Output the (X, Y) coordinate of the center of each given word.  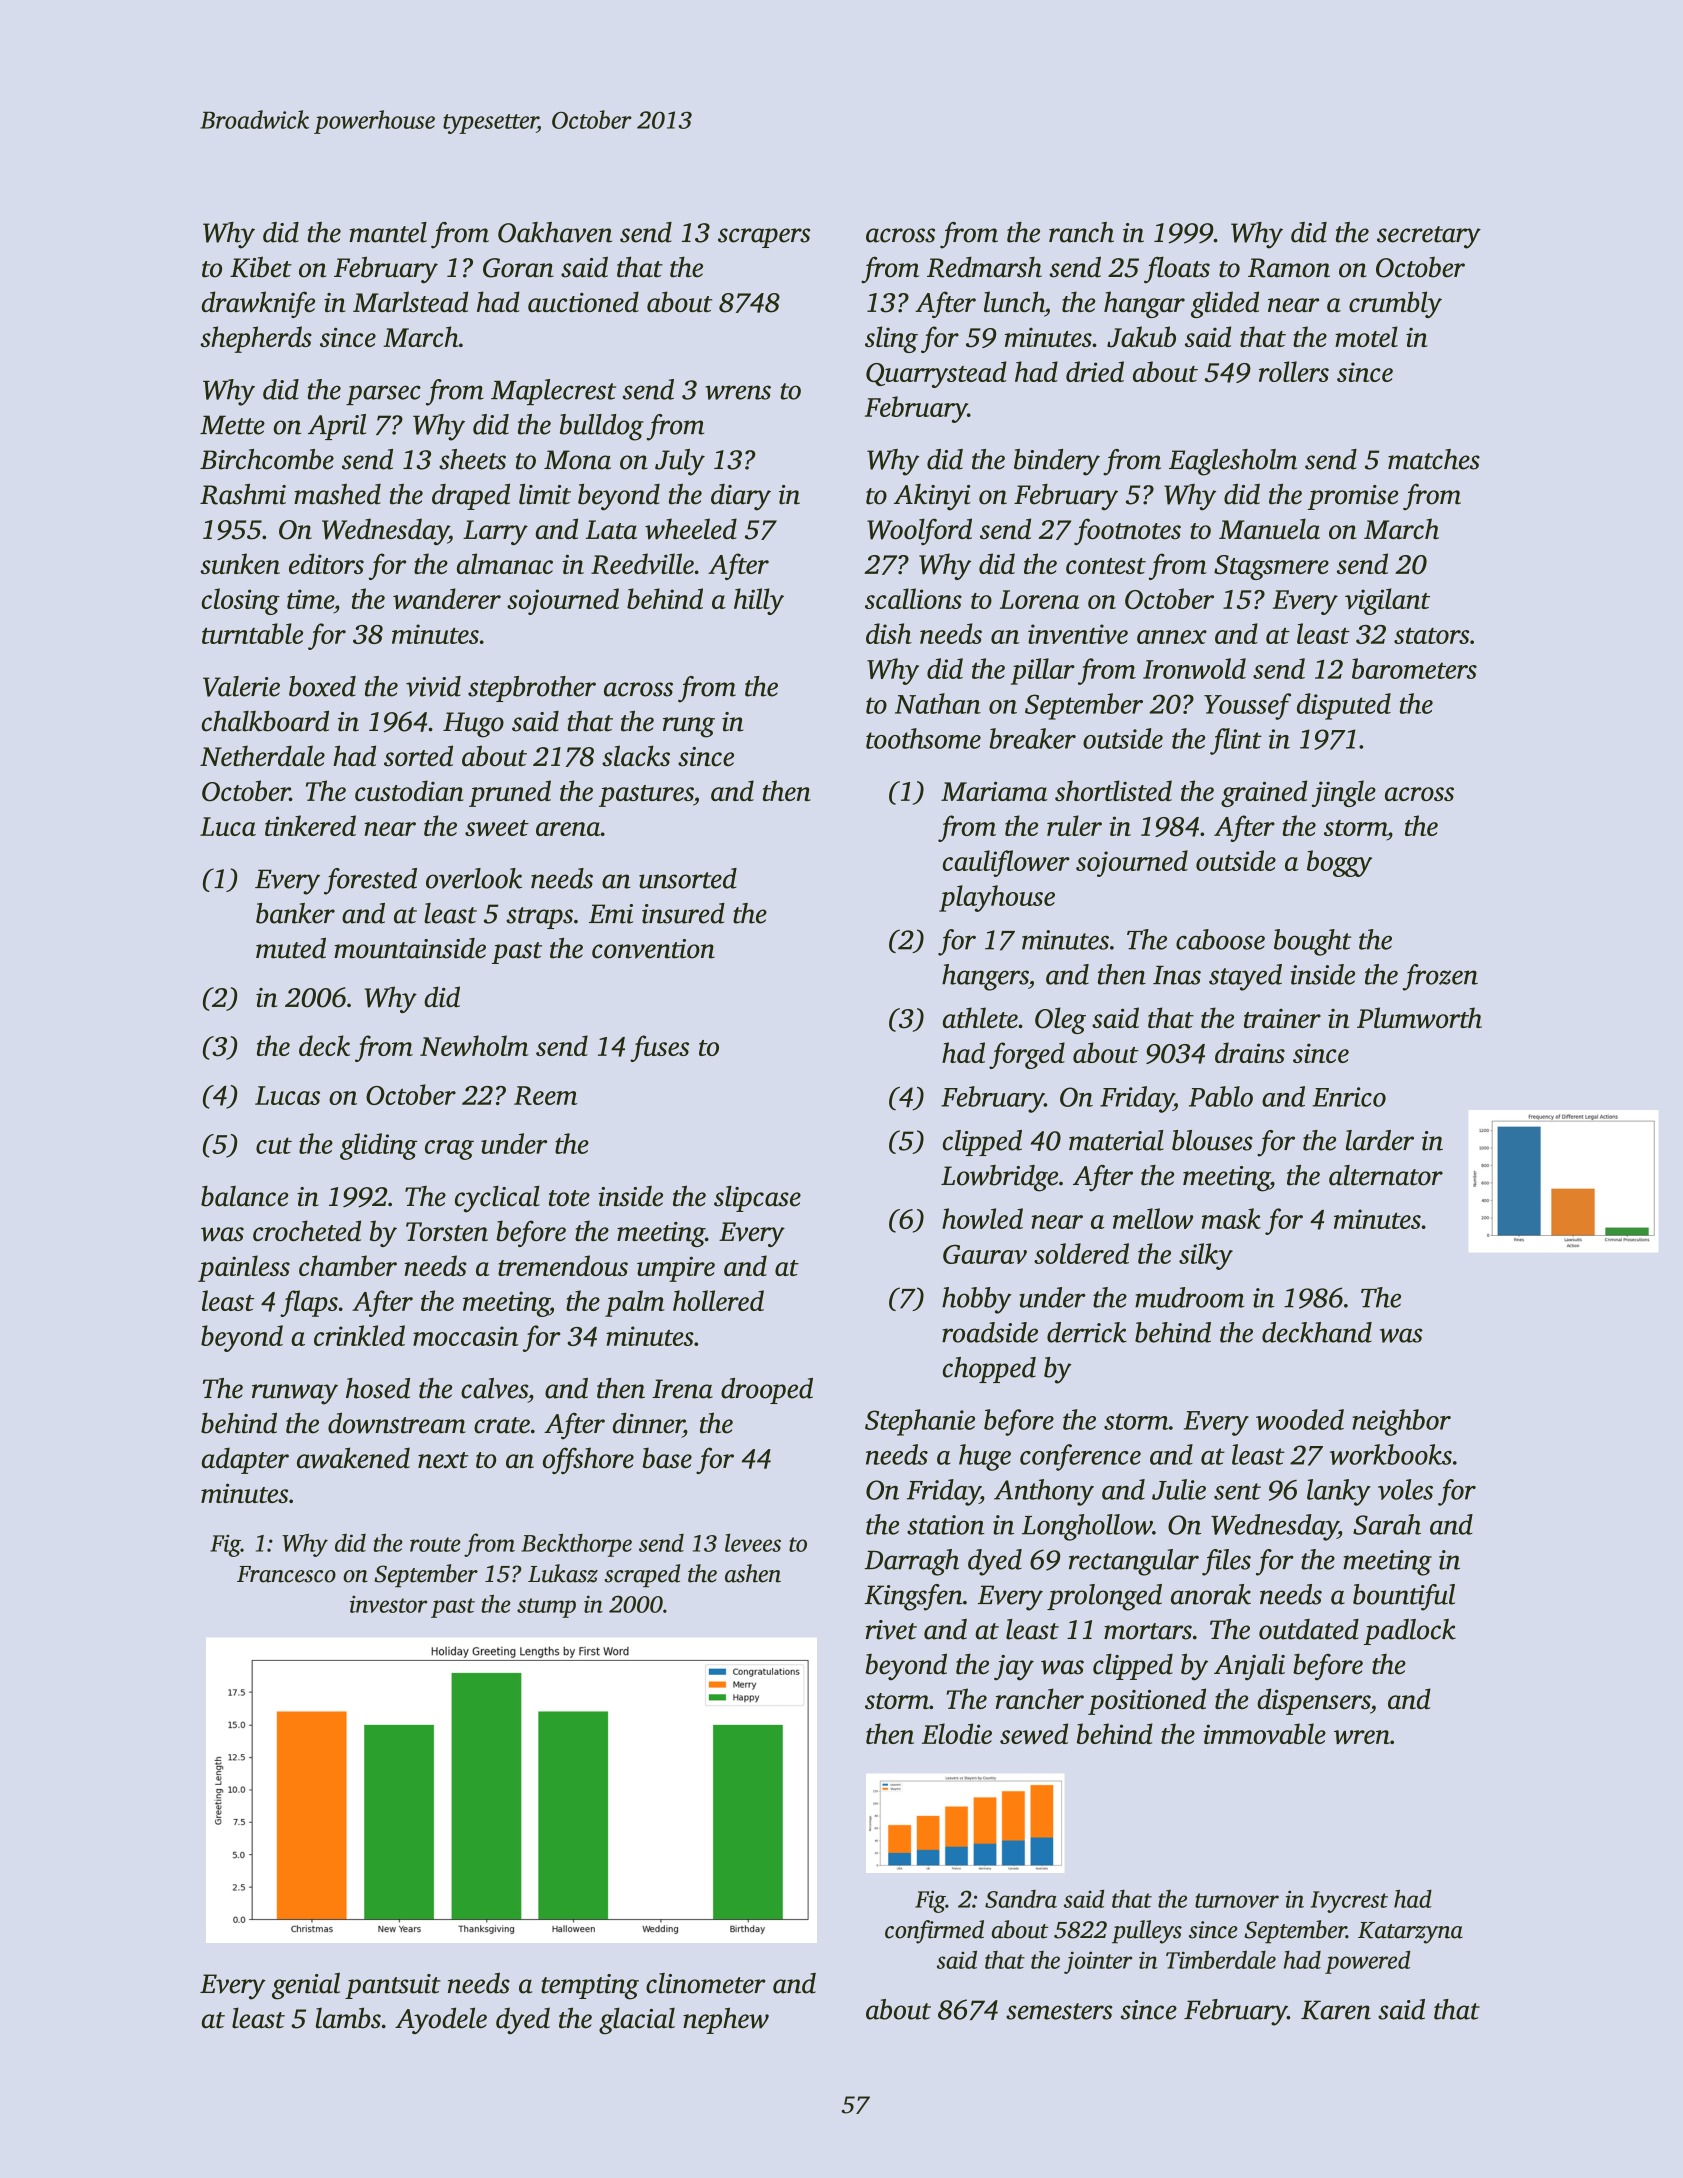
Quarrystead (936, 374)
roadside (990, 1332)
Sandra (1021, 1899)
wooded (1300, 1419)
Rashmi (243, 494)
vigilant (1387, 601)
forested (370, 881)
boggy (1339, 863)
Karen (1336, 2010)
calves (494, 1388)
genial (306, 1986)
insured (683, 913)
